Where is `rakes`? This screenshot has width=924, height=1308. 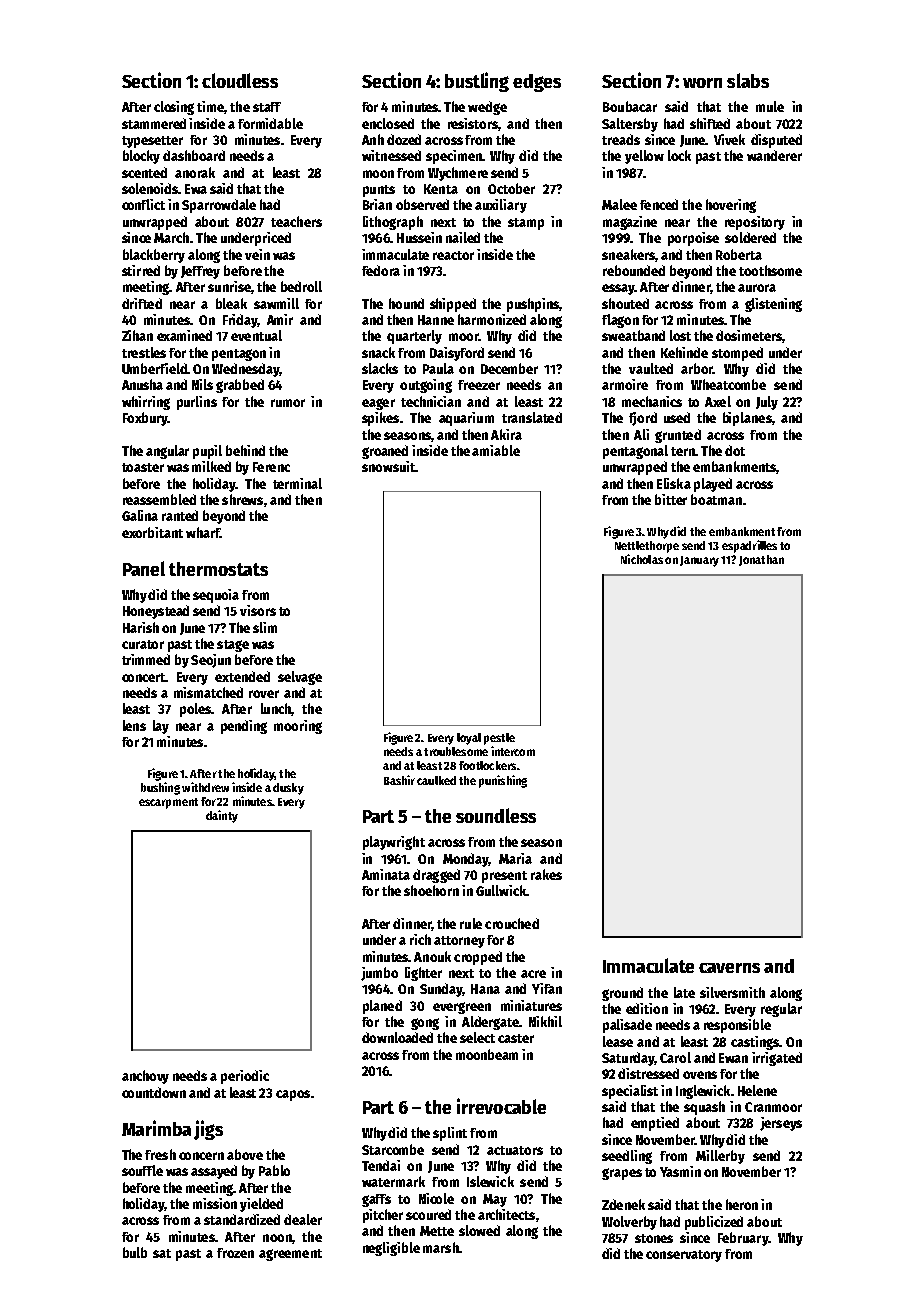
rakes is located at coordinates (546, 874).
